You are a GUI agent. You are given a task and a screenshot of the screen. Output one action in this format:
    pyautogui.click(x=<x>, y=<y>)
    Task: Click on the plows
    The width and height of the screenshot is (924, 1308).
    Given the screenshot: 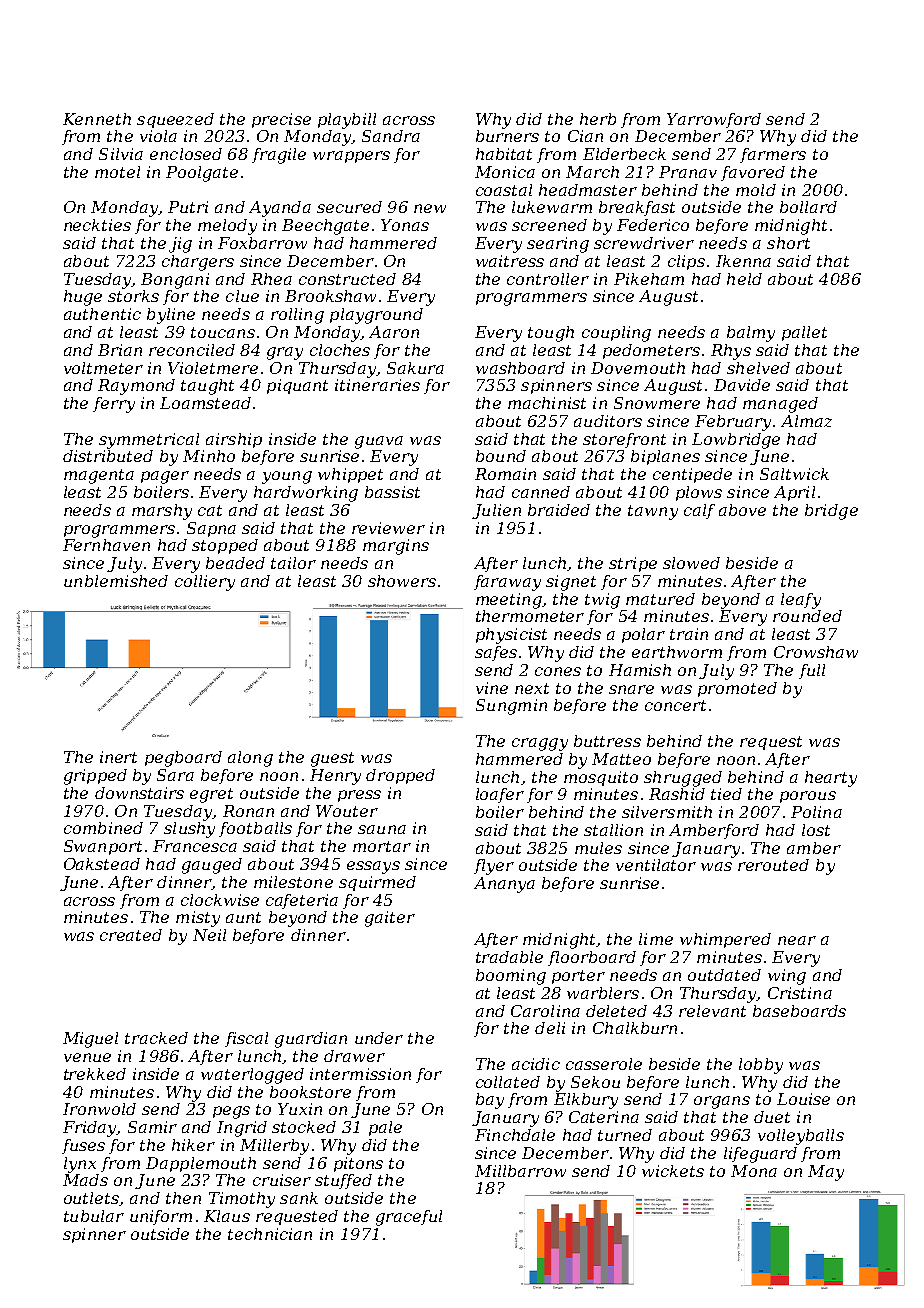 What is the action you would take?
    pyautogui.click(x=699, y=493)
